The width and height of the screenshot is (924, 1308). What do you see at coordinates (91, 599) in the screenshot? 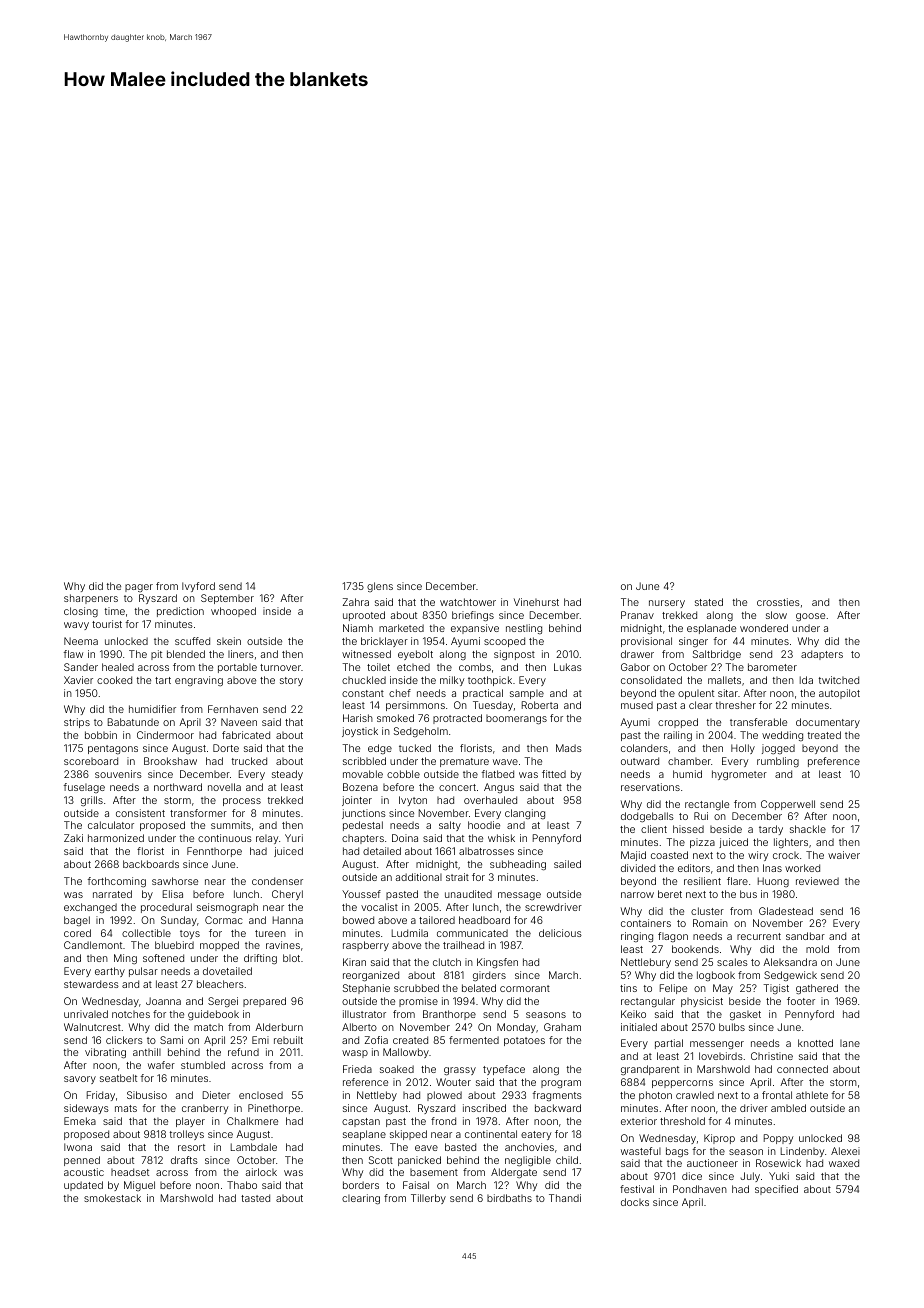
I see `sharpeners` at bounding box center [91, 599].
